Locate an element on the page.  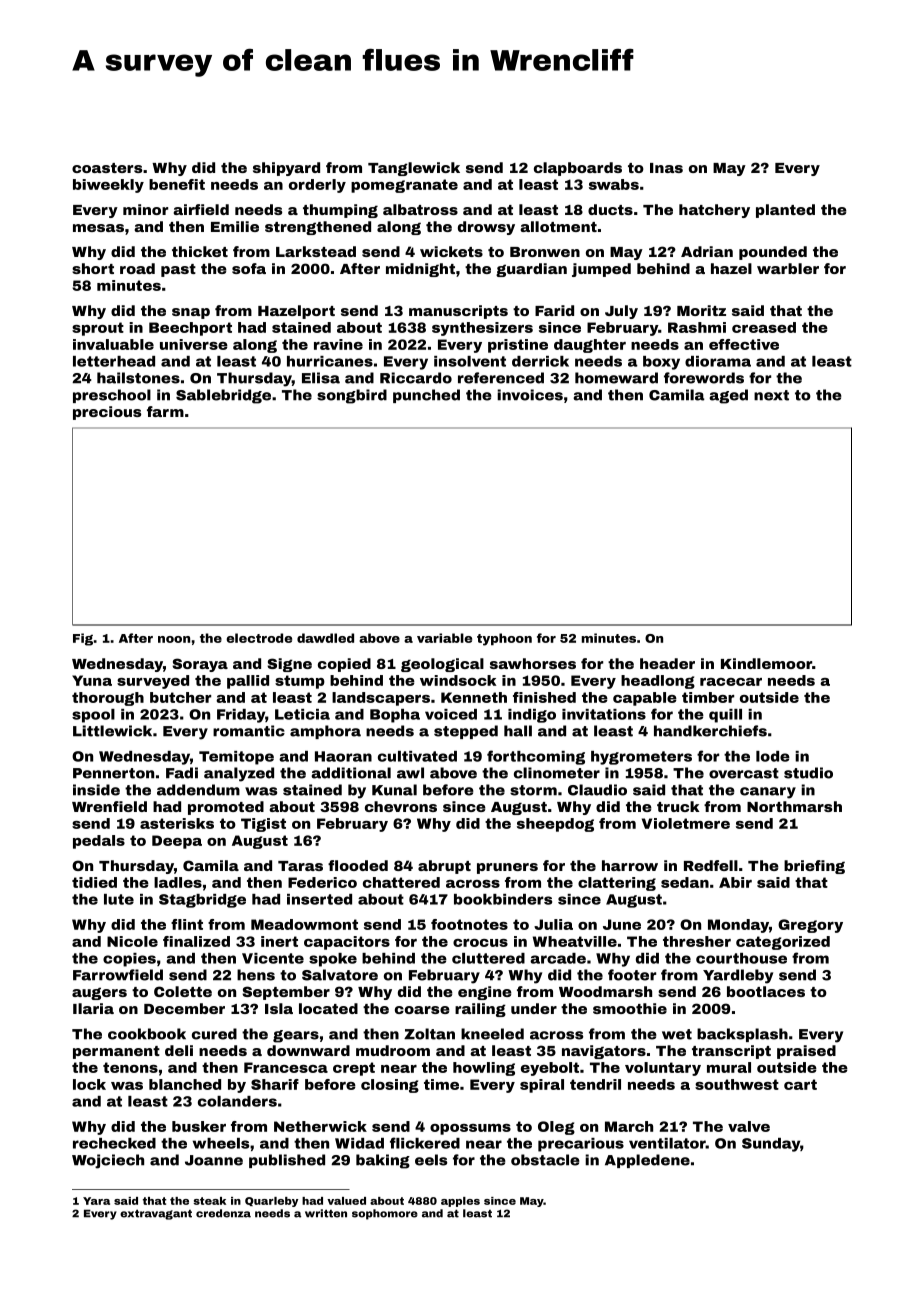
Kindlemoor is located at coordinates (766, 663).
